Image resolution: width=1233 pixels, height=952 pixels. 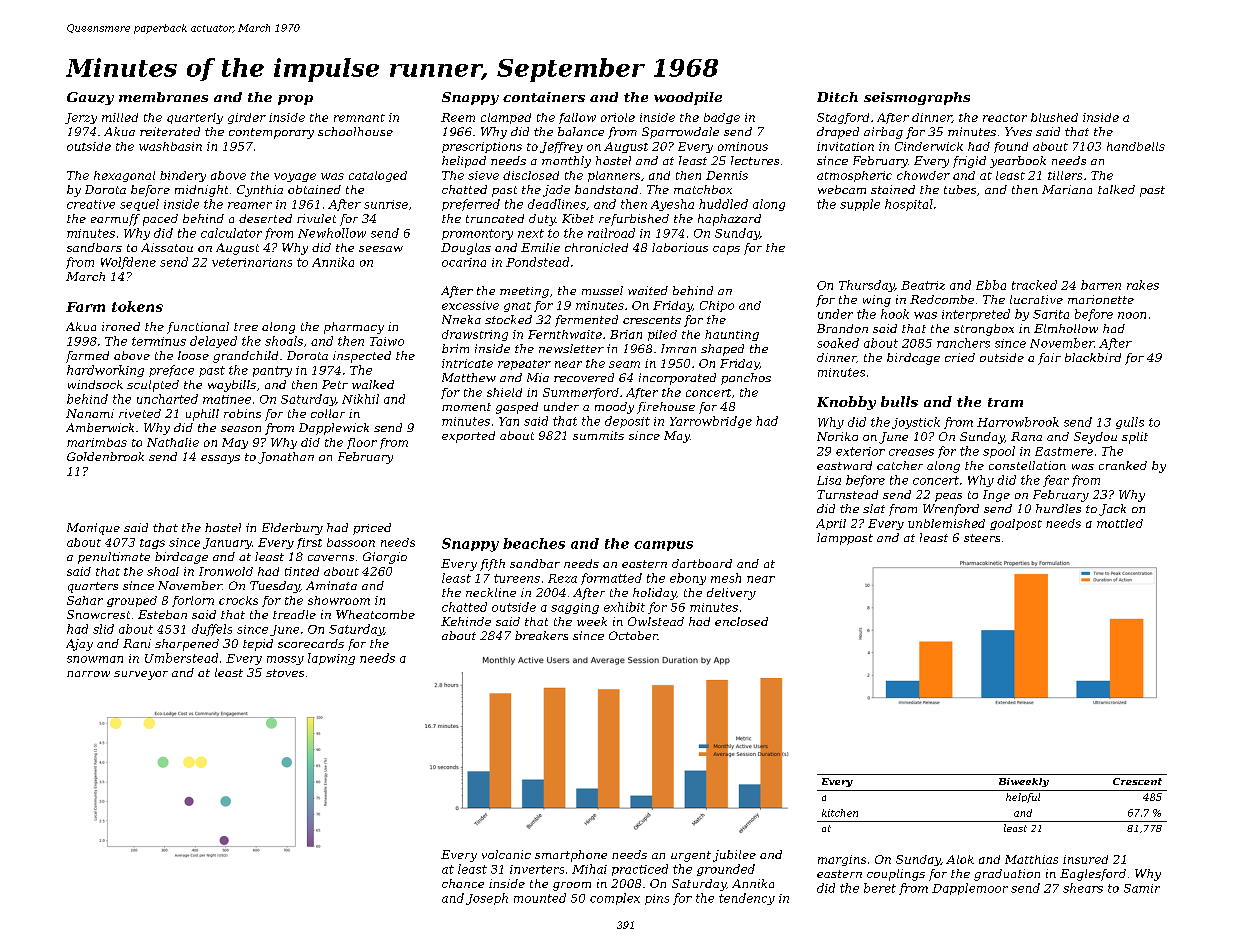 I want to click on seismographs, so click(x=917, y=98).
